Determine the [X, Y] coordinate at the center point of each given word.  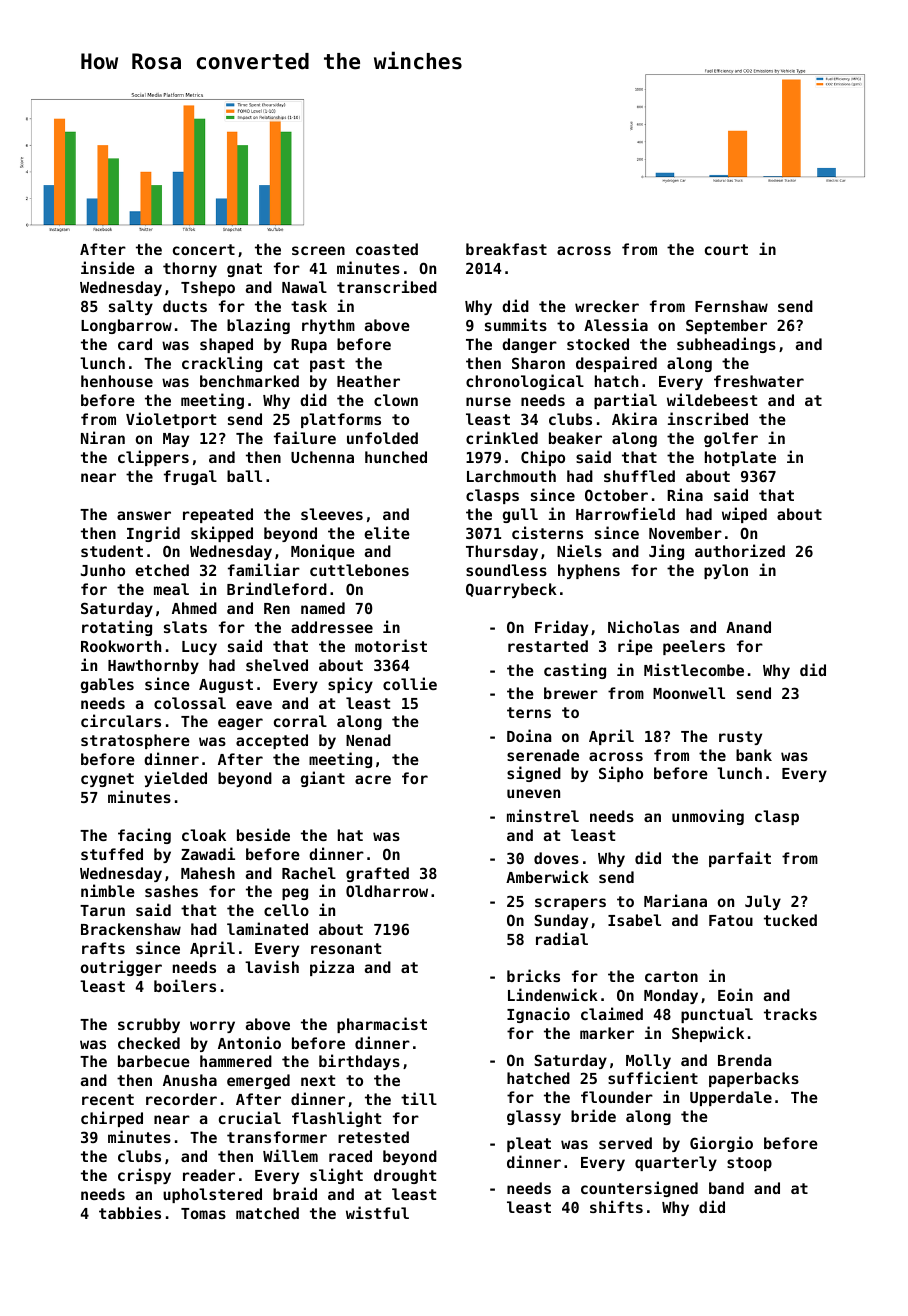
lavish [272, 966]
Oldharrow [387, 891]
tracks [790, 1014]
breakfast [506, 249]
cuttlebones [359, 570]
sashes [171, 891]
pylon [726, 571]
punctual [717, 1015]
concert [204, 249]
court [726, 249]
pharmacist [382, 1025]
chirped [112, 1119]
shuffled [639, 476]
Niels [579, 550]
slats [185, 627]
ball [244, 476]
